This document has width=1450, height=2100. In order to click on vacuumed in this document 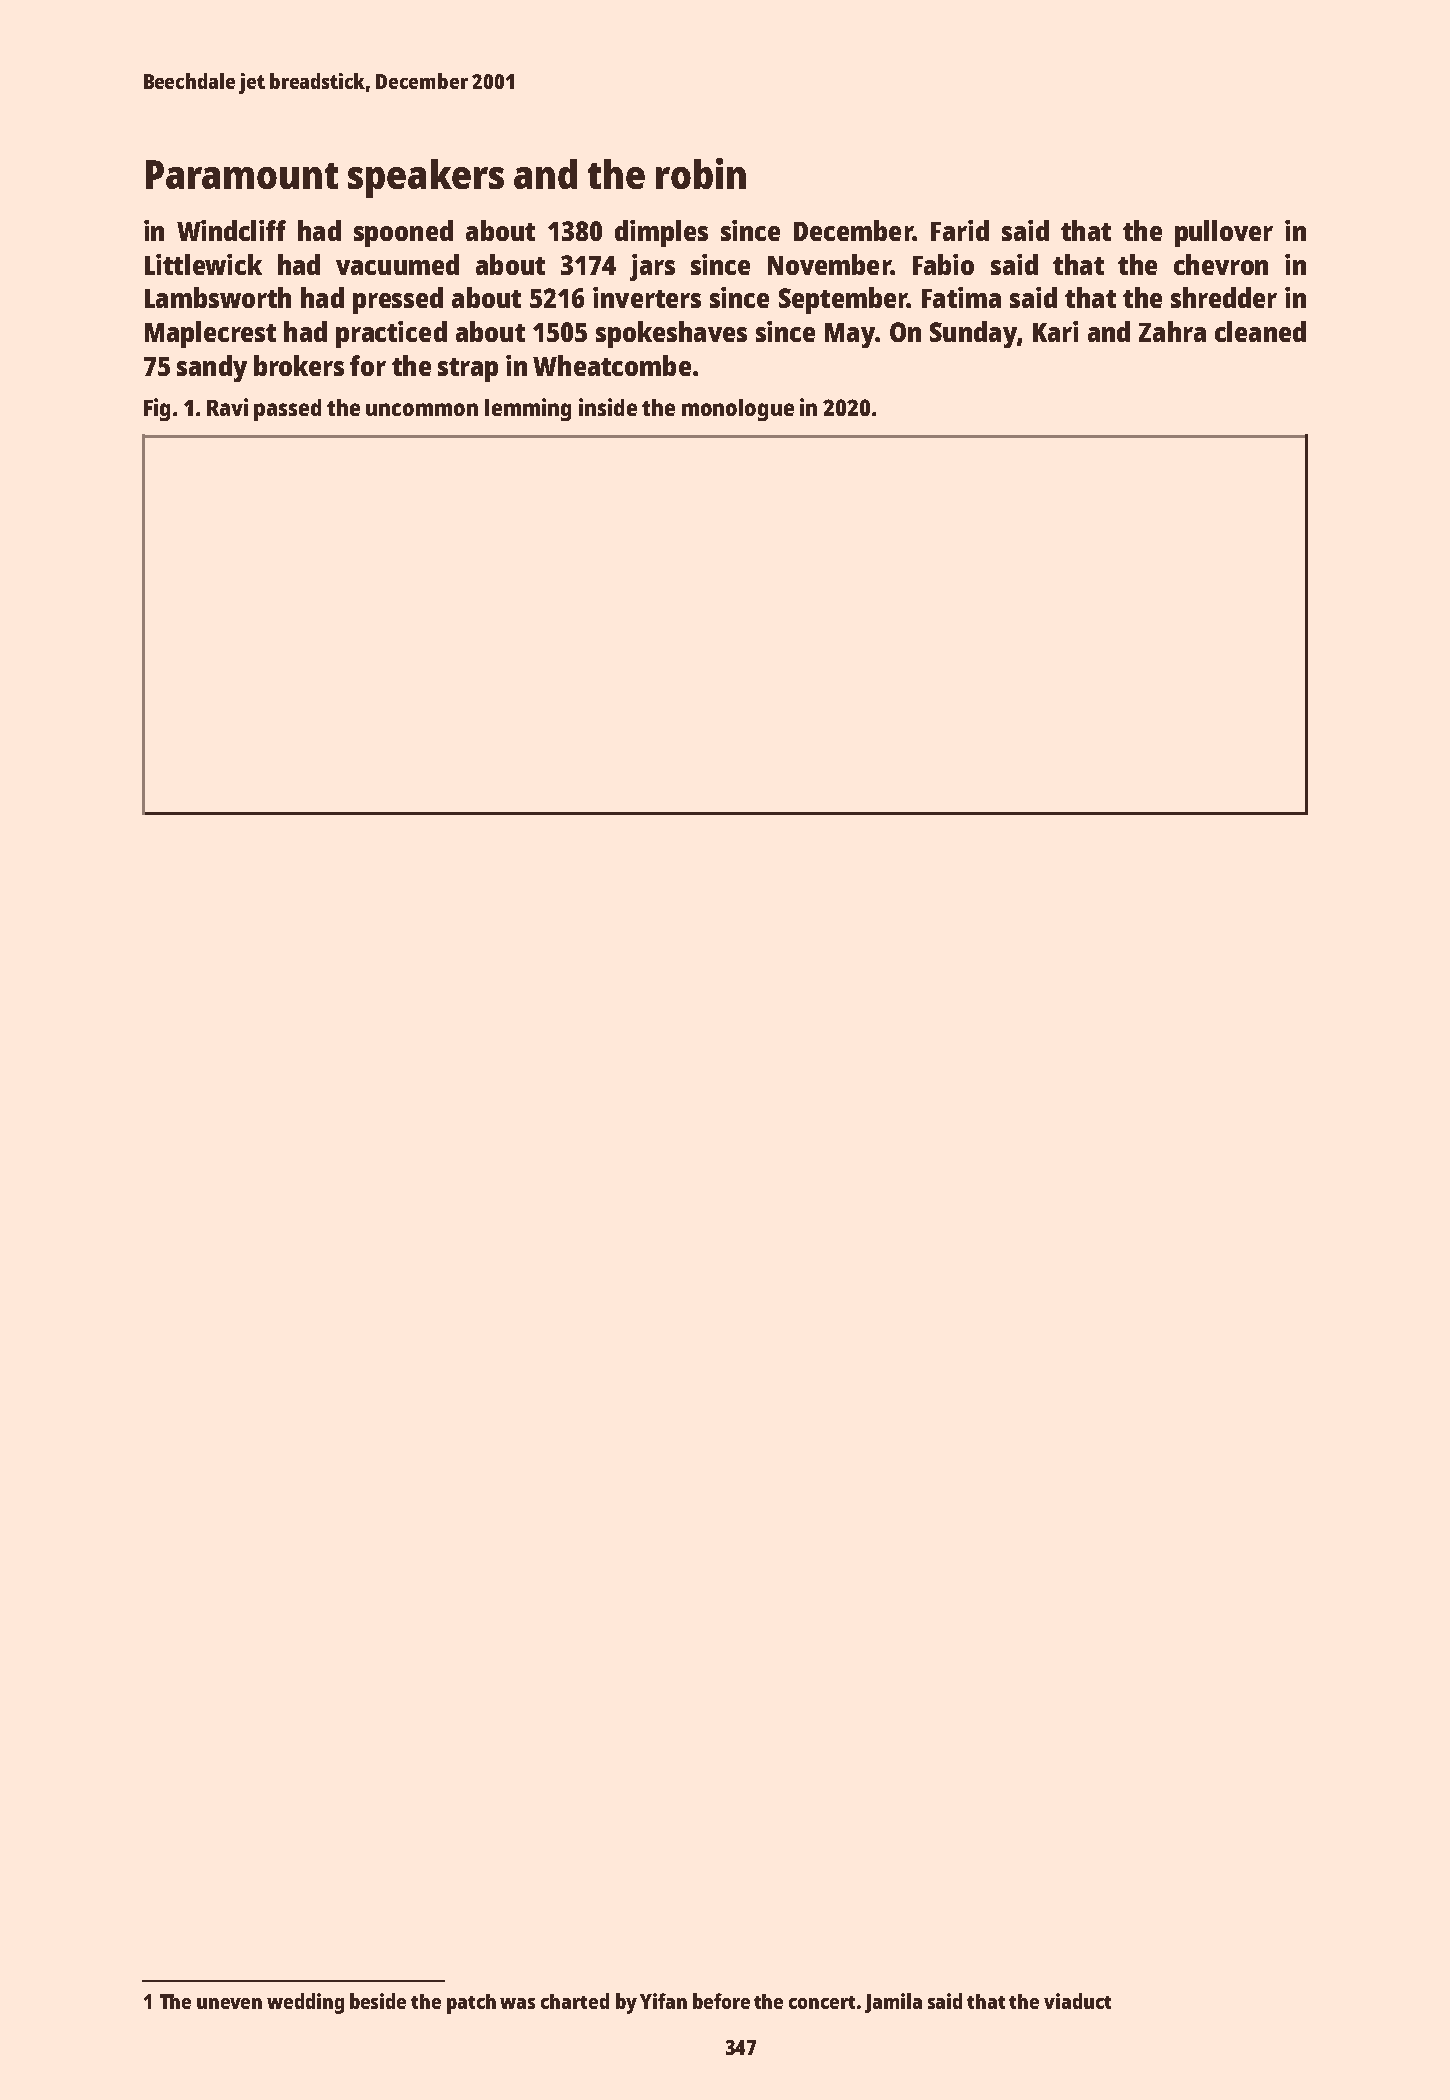, I will do `click(397, 264)`.
